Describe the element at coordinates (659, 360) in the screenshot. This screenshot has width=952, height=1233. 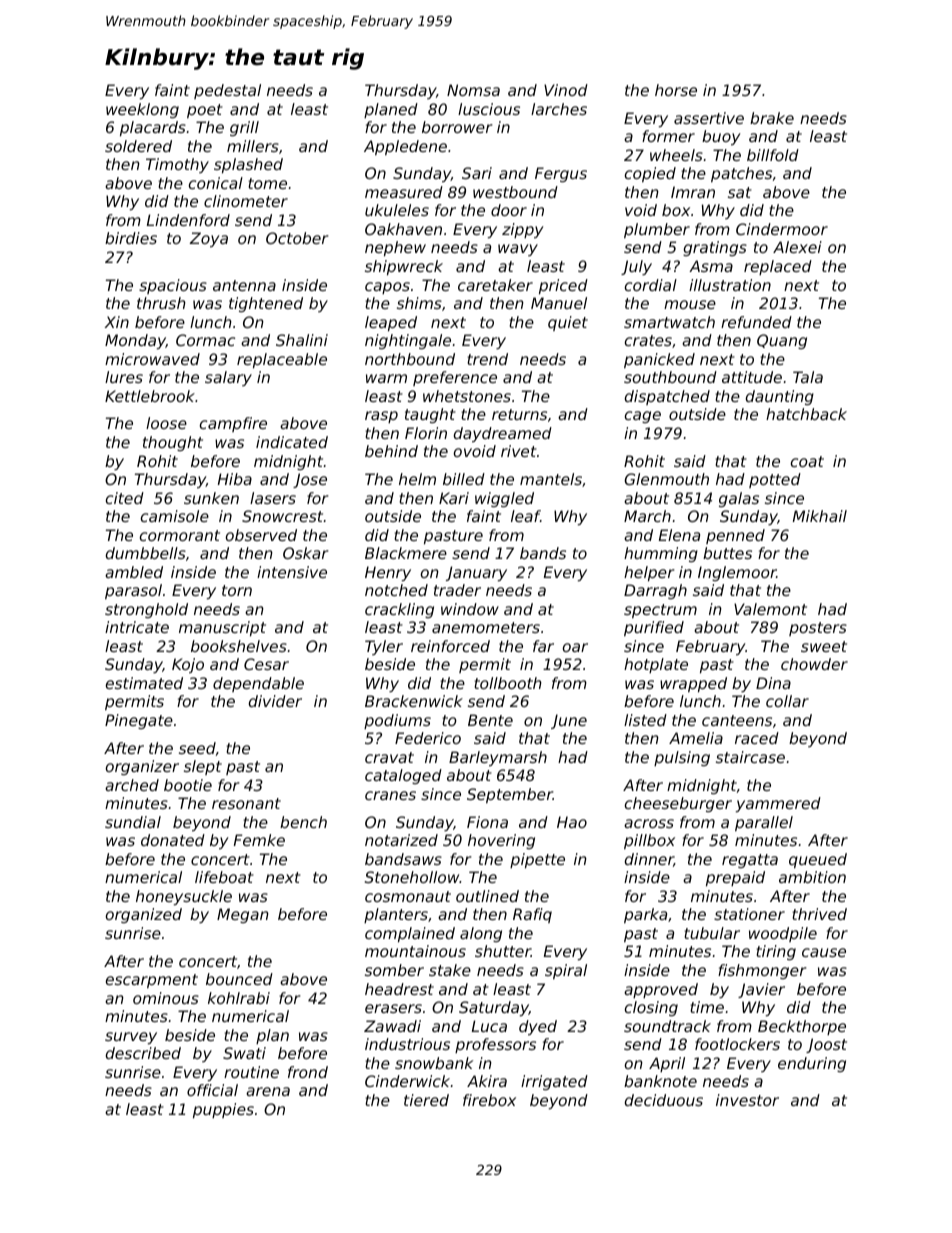
I see `panicked` at that location.
